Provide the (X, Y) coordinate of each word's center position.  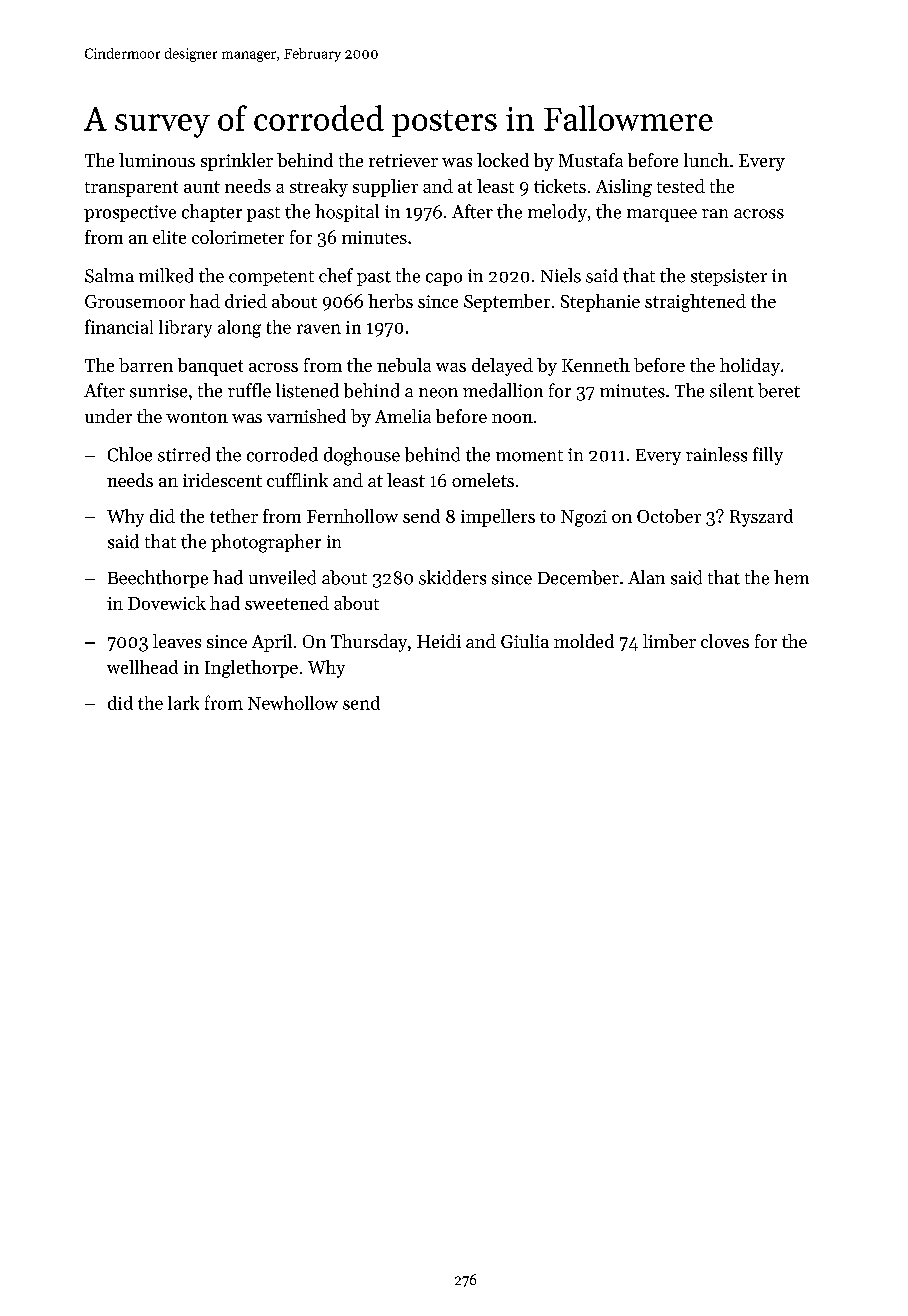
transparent (131, 189)
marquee (662, 215)
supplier (385, 188)
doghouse (362, 456)
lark (183, 703)
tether (234, 516)
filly (768, 456)
